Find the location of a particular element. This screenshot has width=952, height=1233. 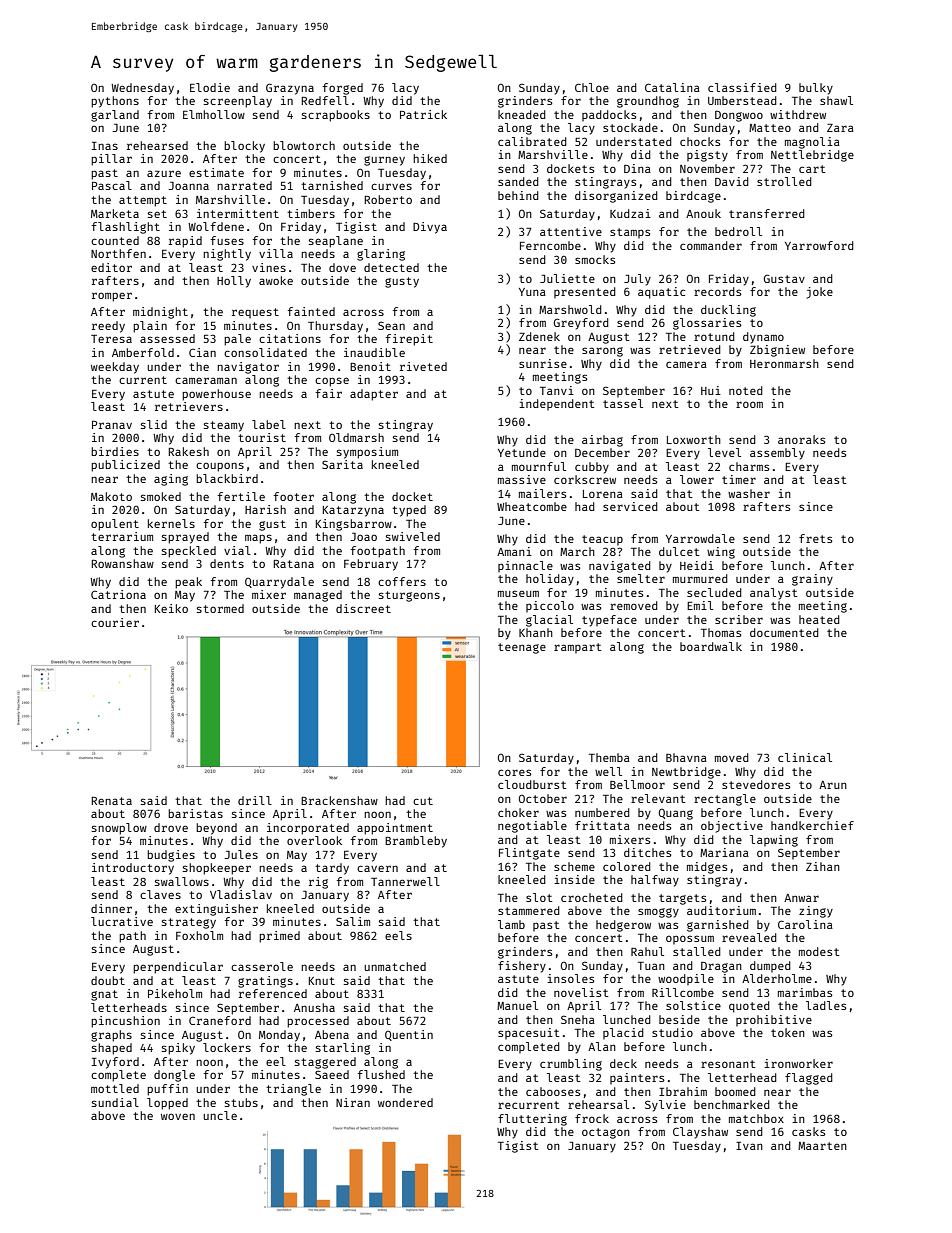

teacup is located at coordinates (602, 540).
